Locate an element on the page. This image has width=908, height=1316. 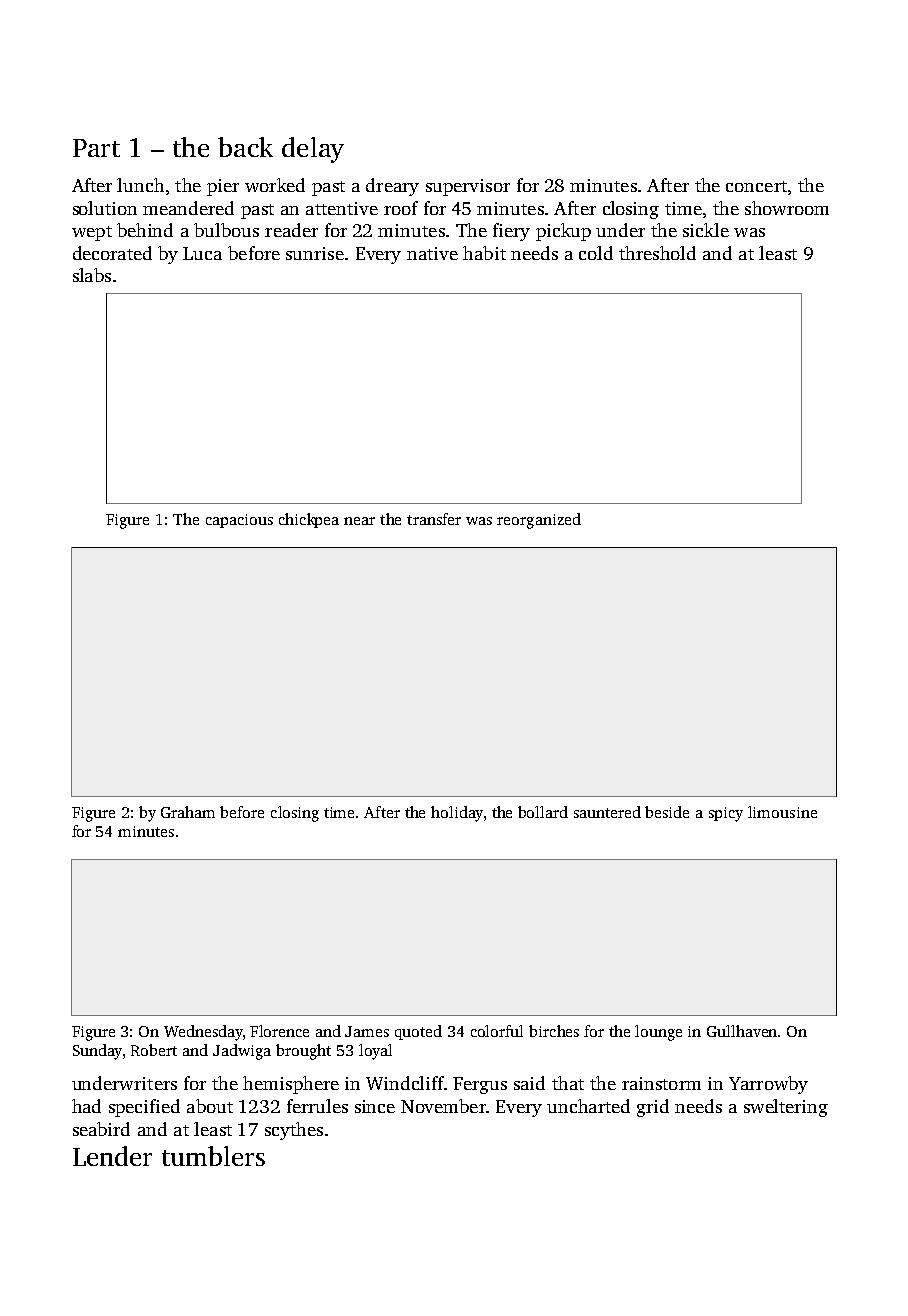
Part is located at coordinates (96, 148).
